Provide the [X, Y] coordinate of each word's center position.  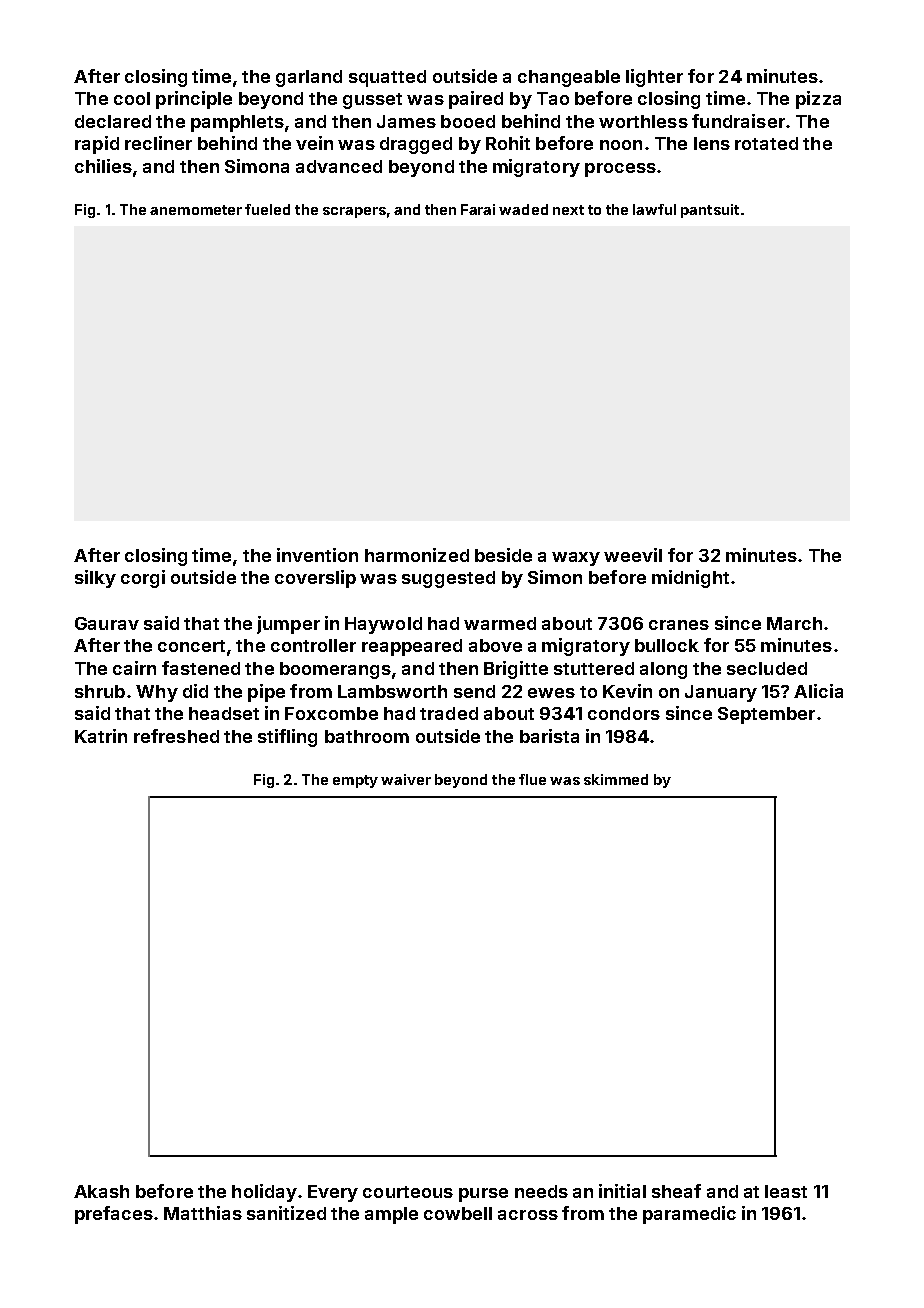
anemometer [196, 210]
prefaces [114, 1215]
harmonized [417, 555]
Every [333, 1193]
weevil [633, 555]
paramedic [689, 1215]
